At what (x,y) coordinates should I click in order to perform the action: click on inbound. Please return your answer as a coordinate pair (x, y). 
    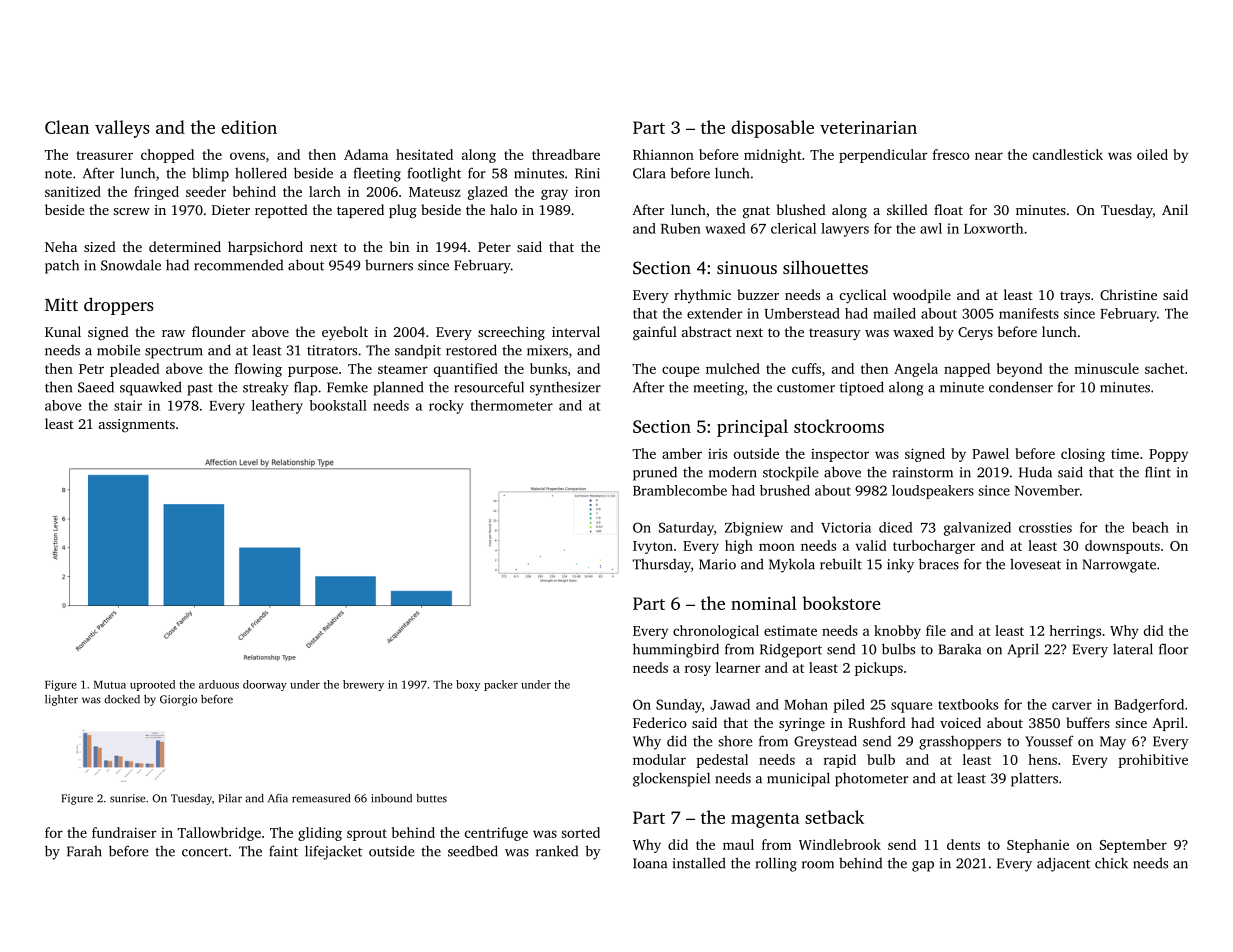
    Looking at the image, I should click on (391, 798).
